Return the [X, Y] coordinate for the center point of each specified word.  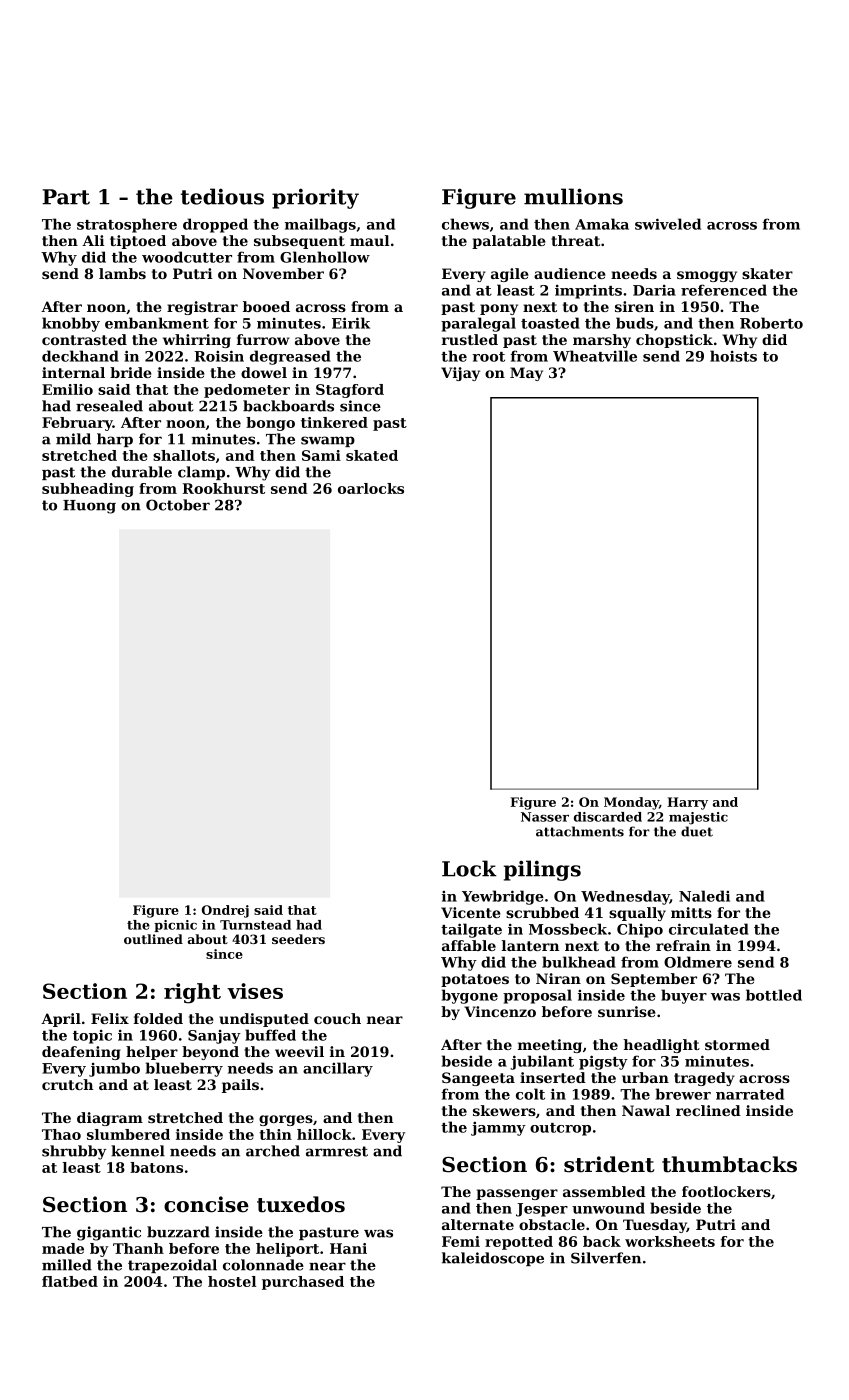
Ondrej [225, 911]
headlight [661, 1046]
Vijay [460, 374]
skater [767, 273]
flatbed [70, 1281]
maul [370, 240]
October [178, 505]
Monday [631, 803]
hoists [733, 356]
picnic [175, 926]
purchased [303, 1283]
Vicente [471, 912]
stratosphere [127, 225]
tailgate [471, 930]
